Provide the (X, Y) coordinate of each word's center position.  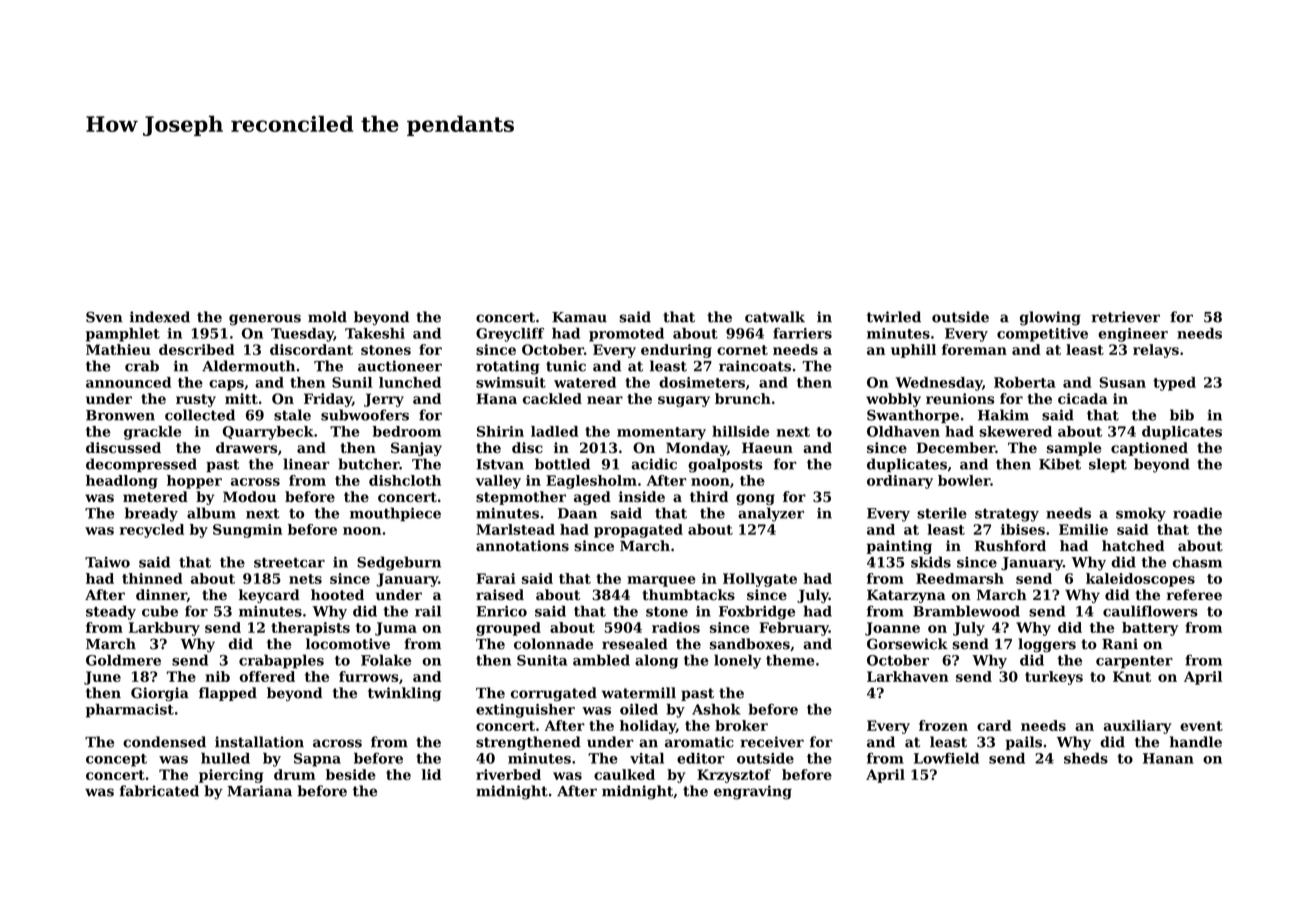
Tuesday (302, 335)
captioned (1149, 449)
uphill (913, 351)
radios (676, 627)
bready (151, 514)
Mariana (259, 791)
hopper (194, 482)
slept (1108, 465)
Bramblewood (966, 611)
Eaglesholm (591, 482)
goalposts (725, 465)
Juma (396, 629)
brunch (743, 398)
